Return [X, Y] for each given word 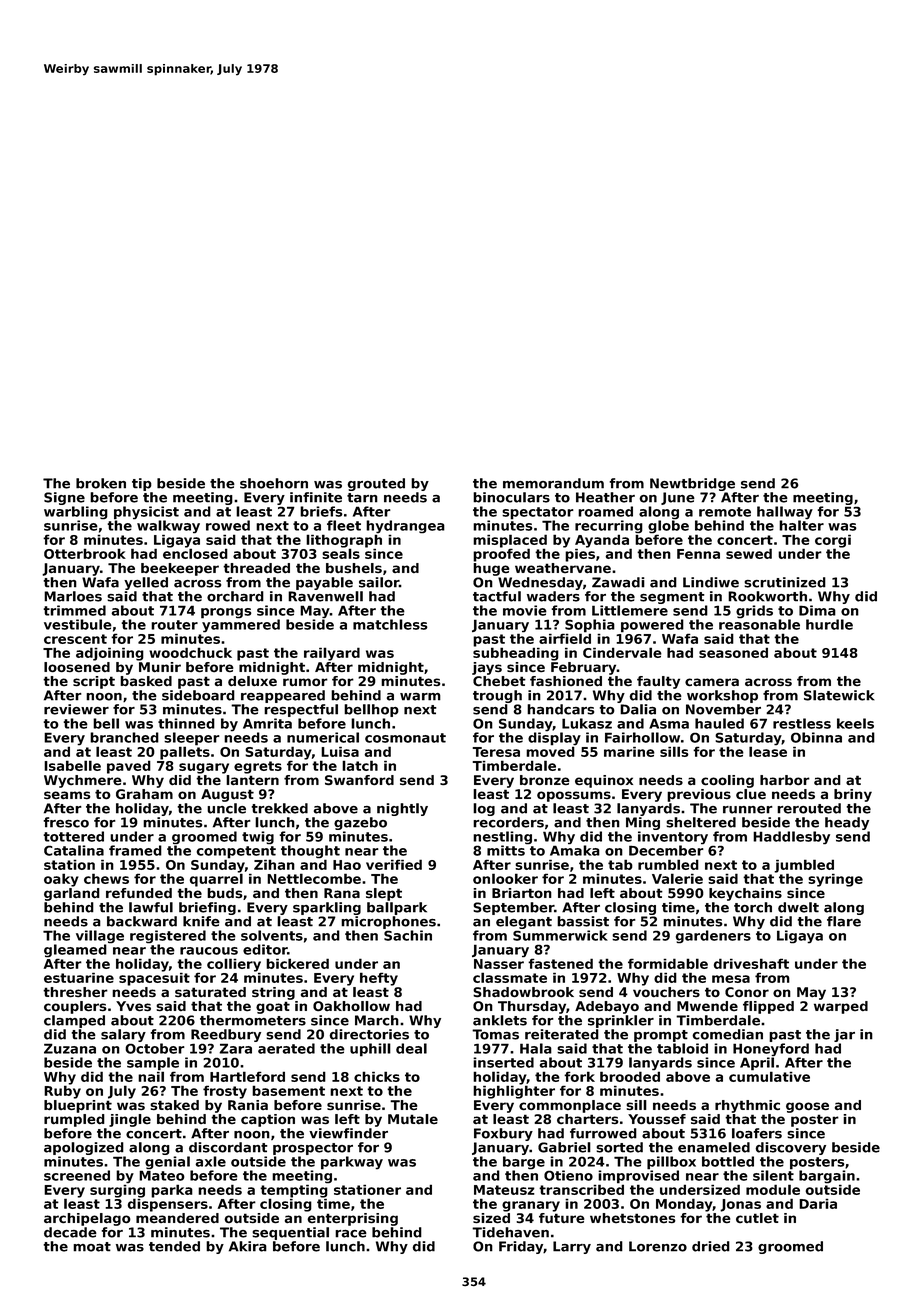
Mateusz [504, 1190]
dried [711, 1246]
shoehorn [274, 483]
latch [360, 765]
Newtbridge [692, 484]
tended [174, 1246]
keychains [745, 894]
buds [225, 893]
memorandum [553, 483]
